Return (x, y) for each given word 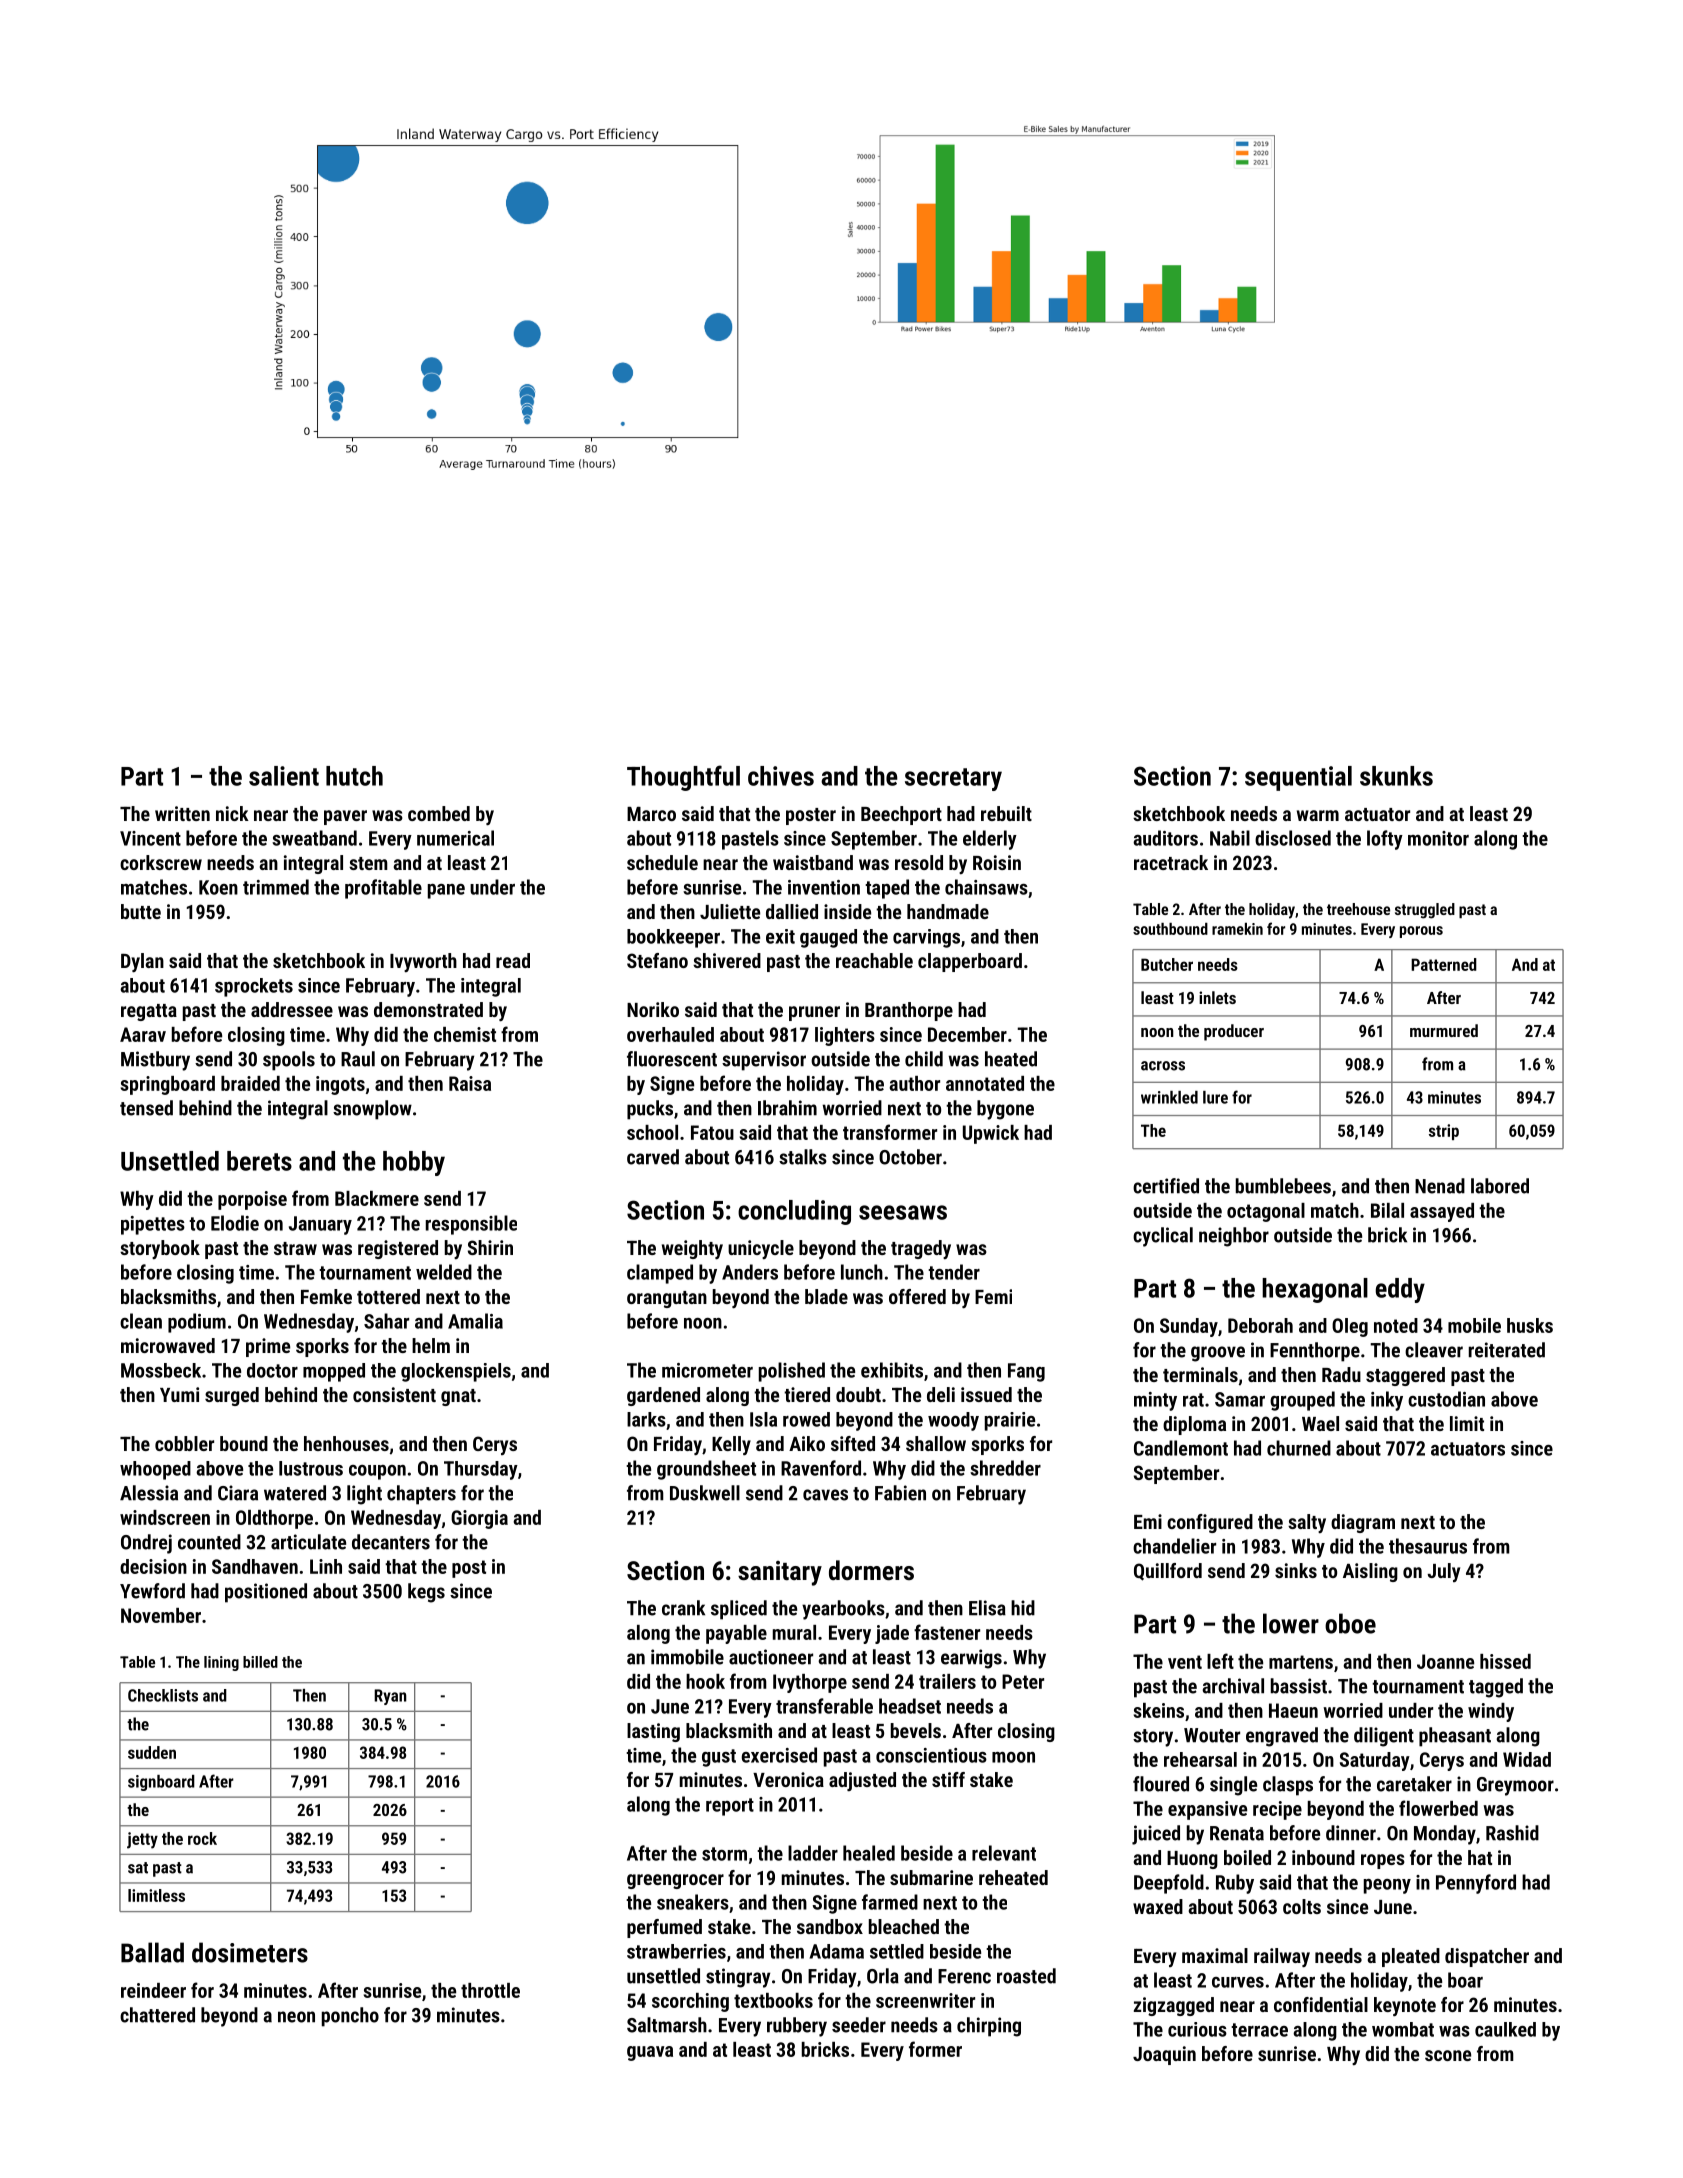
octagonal (1266, 1212)
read (513, 960)
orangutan (667, 1299)
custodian (1446, 1399)
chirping (989, 2027)
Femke (326, 1296)
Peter (1023, 1681)
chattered (157, 2015)
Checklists (163, 1695)
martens (1301, 1662)
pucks (650, 1110)
